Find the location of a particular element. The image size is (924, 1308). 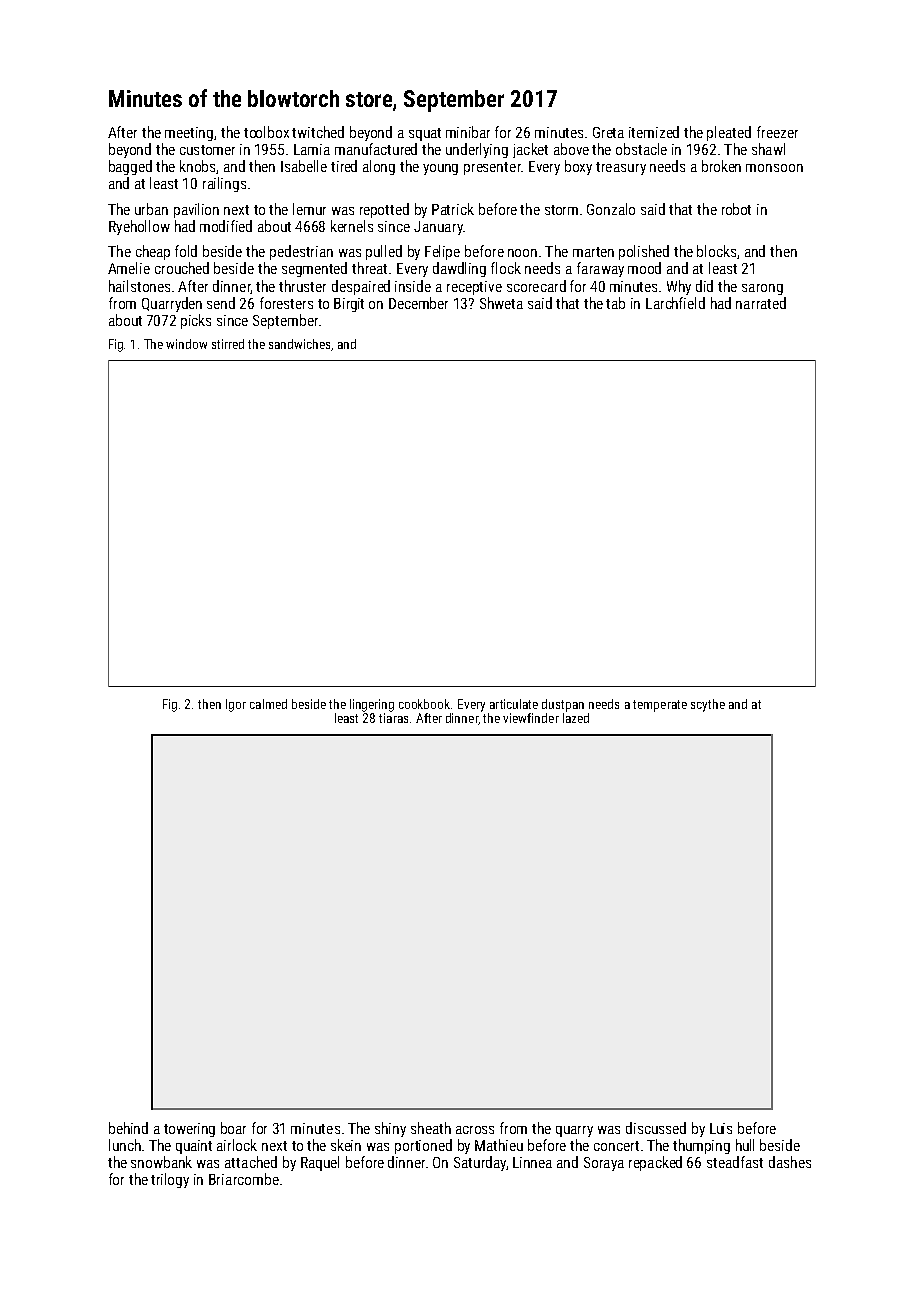

picks is located at coordinates (196, 321).
